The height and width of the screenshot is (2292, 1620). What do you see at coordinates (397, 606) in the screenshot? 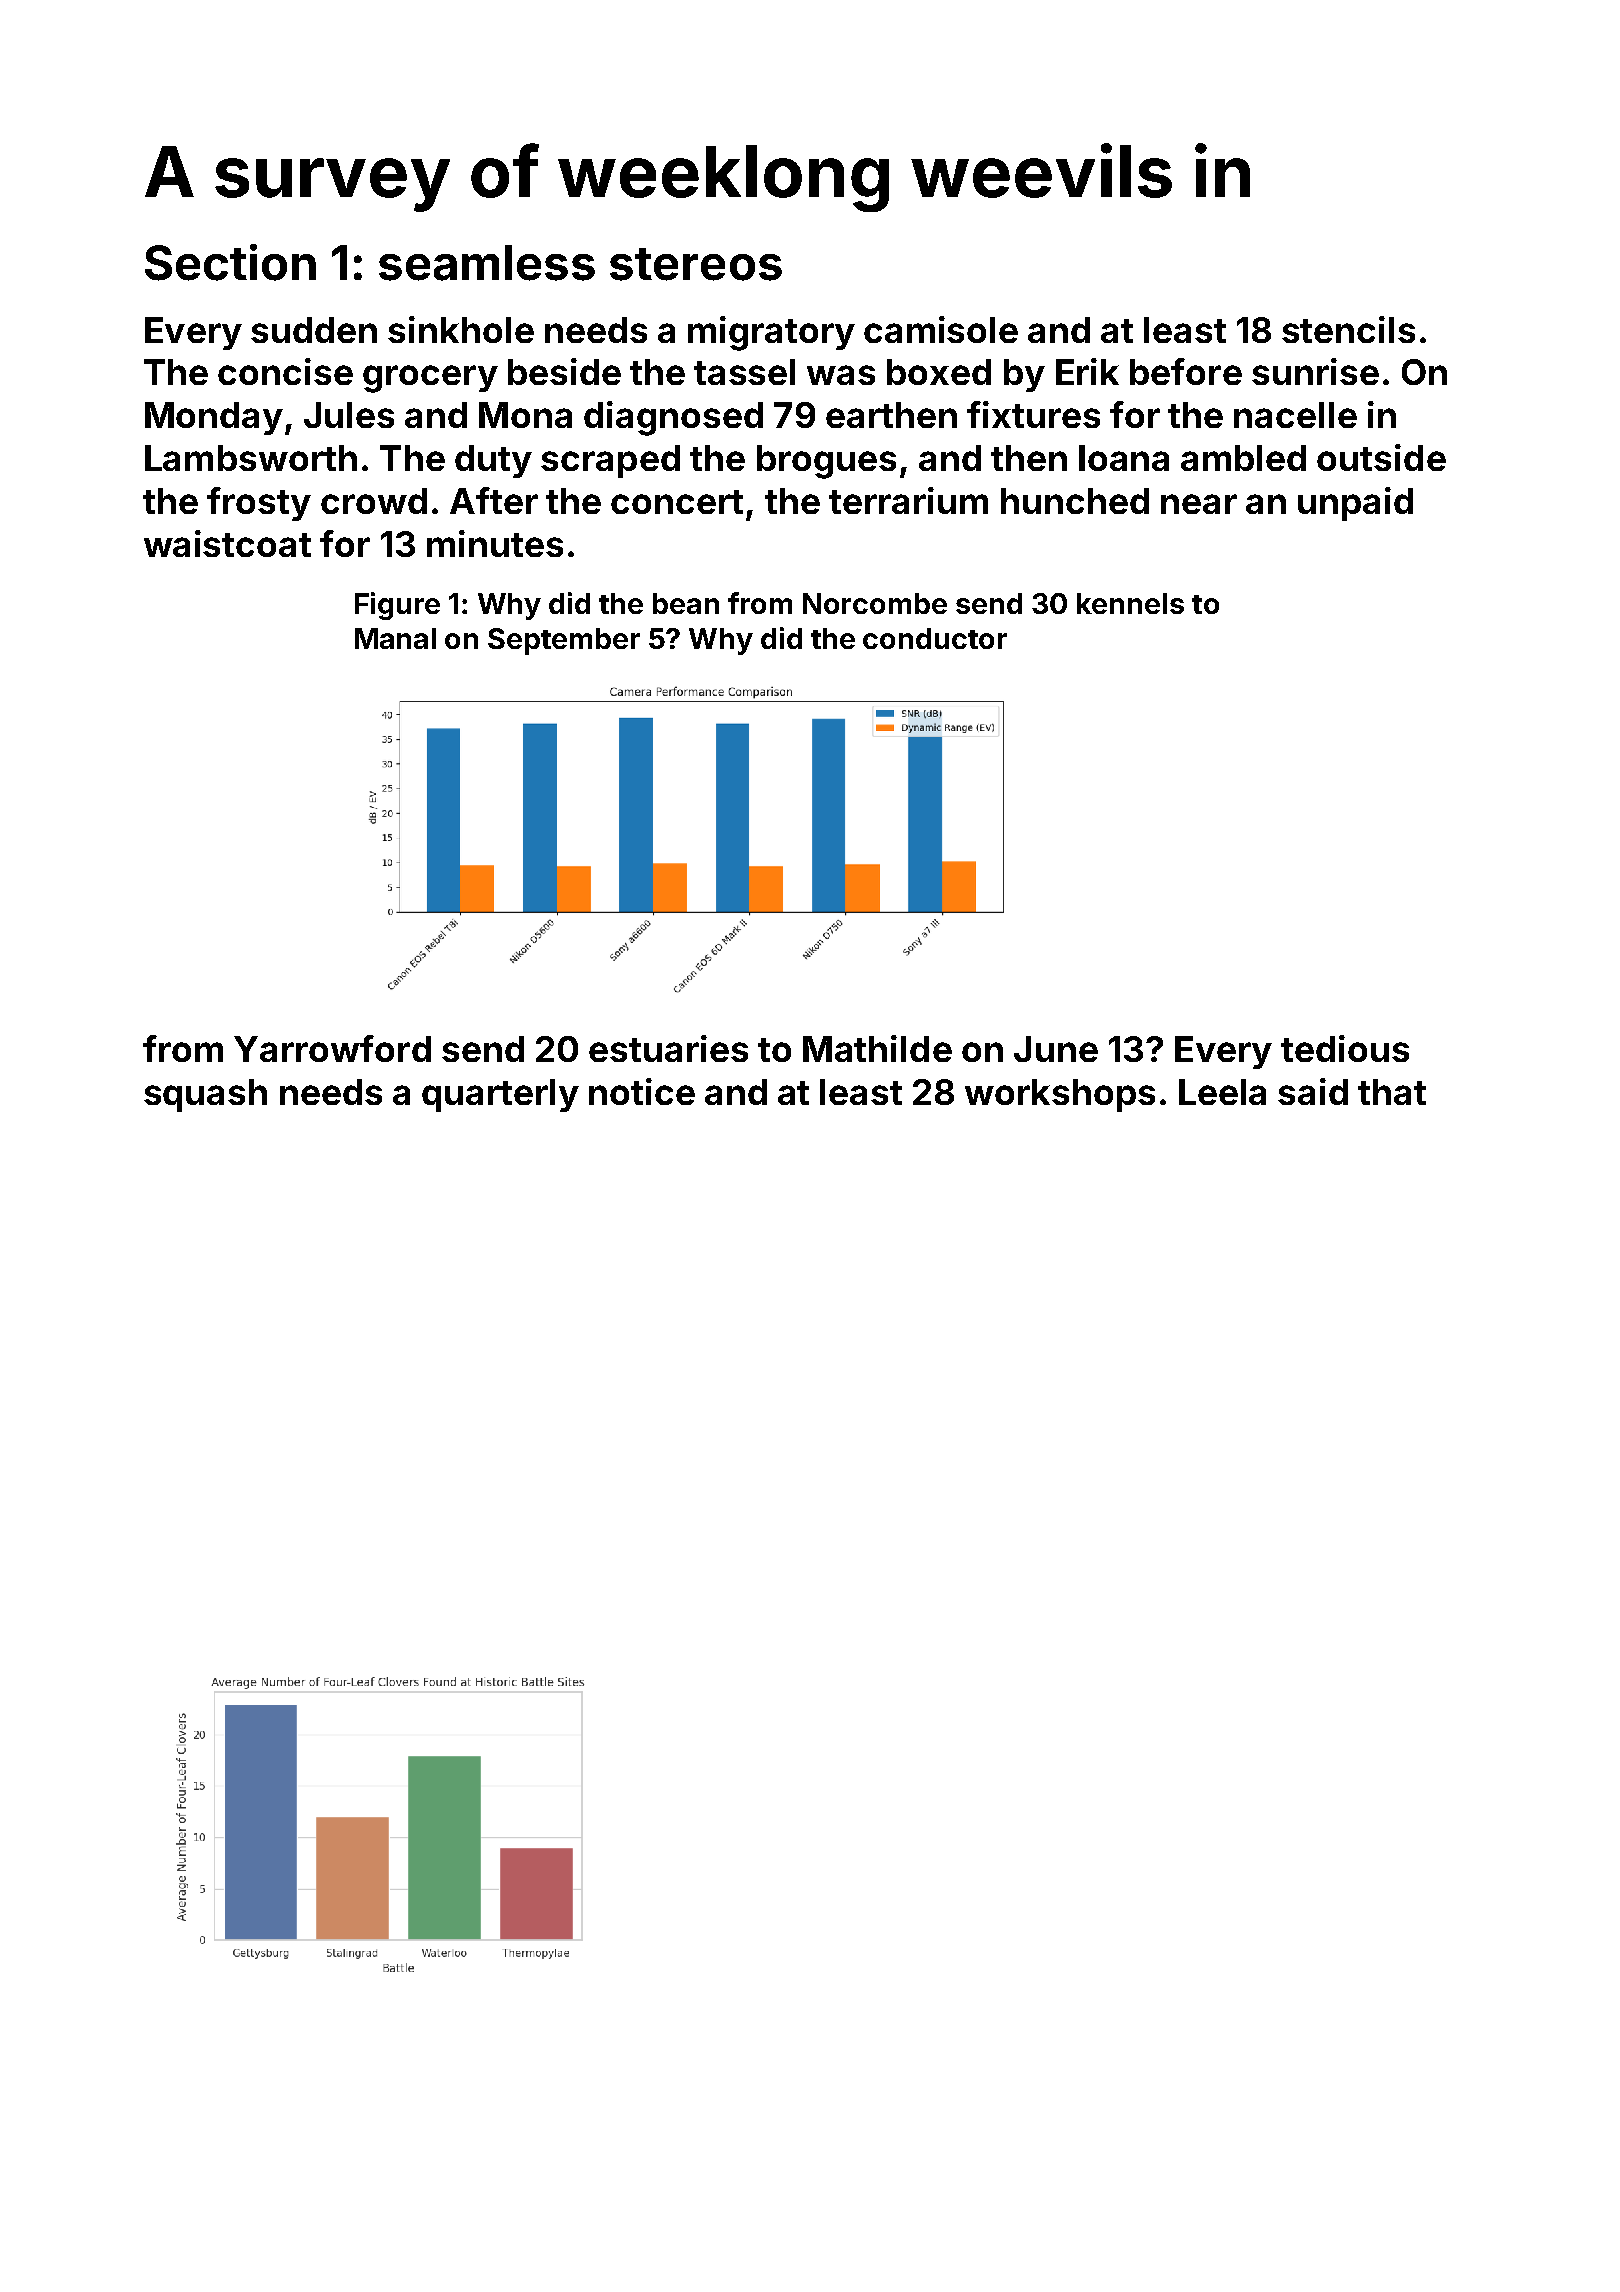
I see `Figure` at bounding box center [397, 606].
